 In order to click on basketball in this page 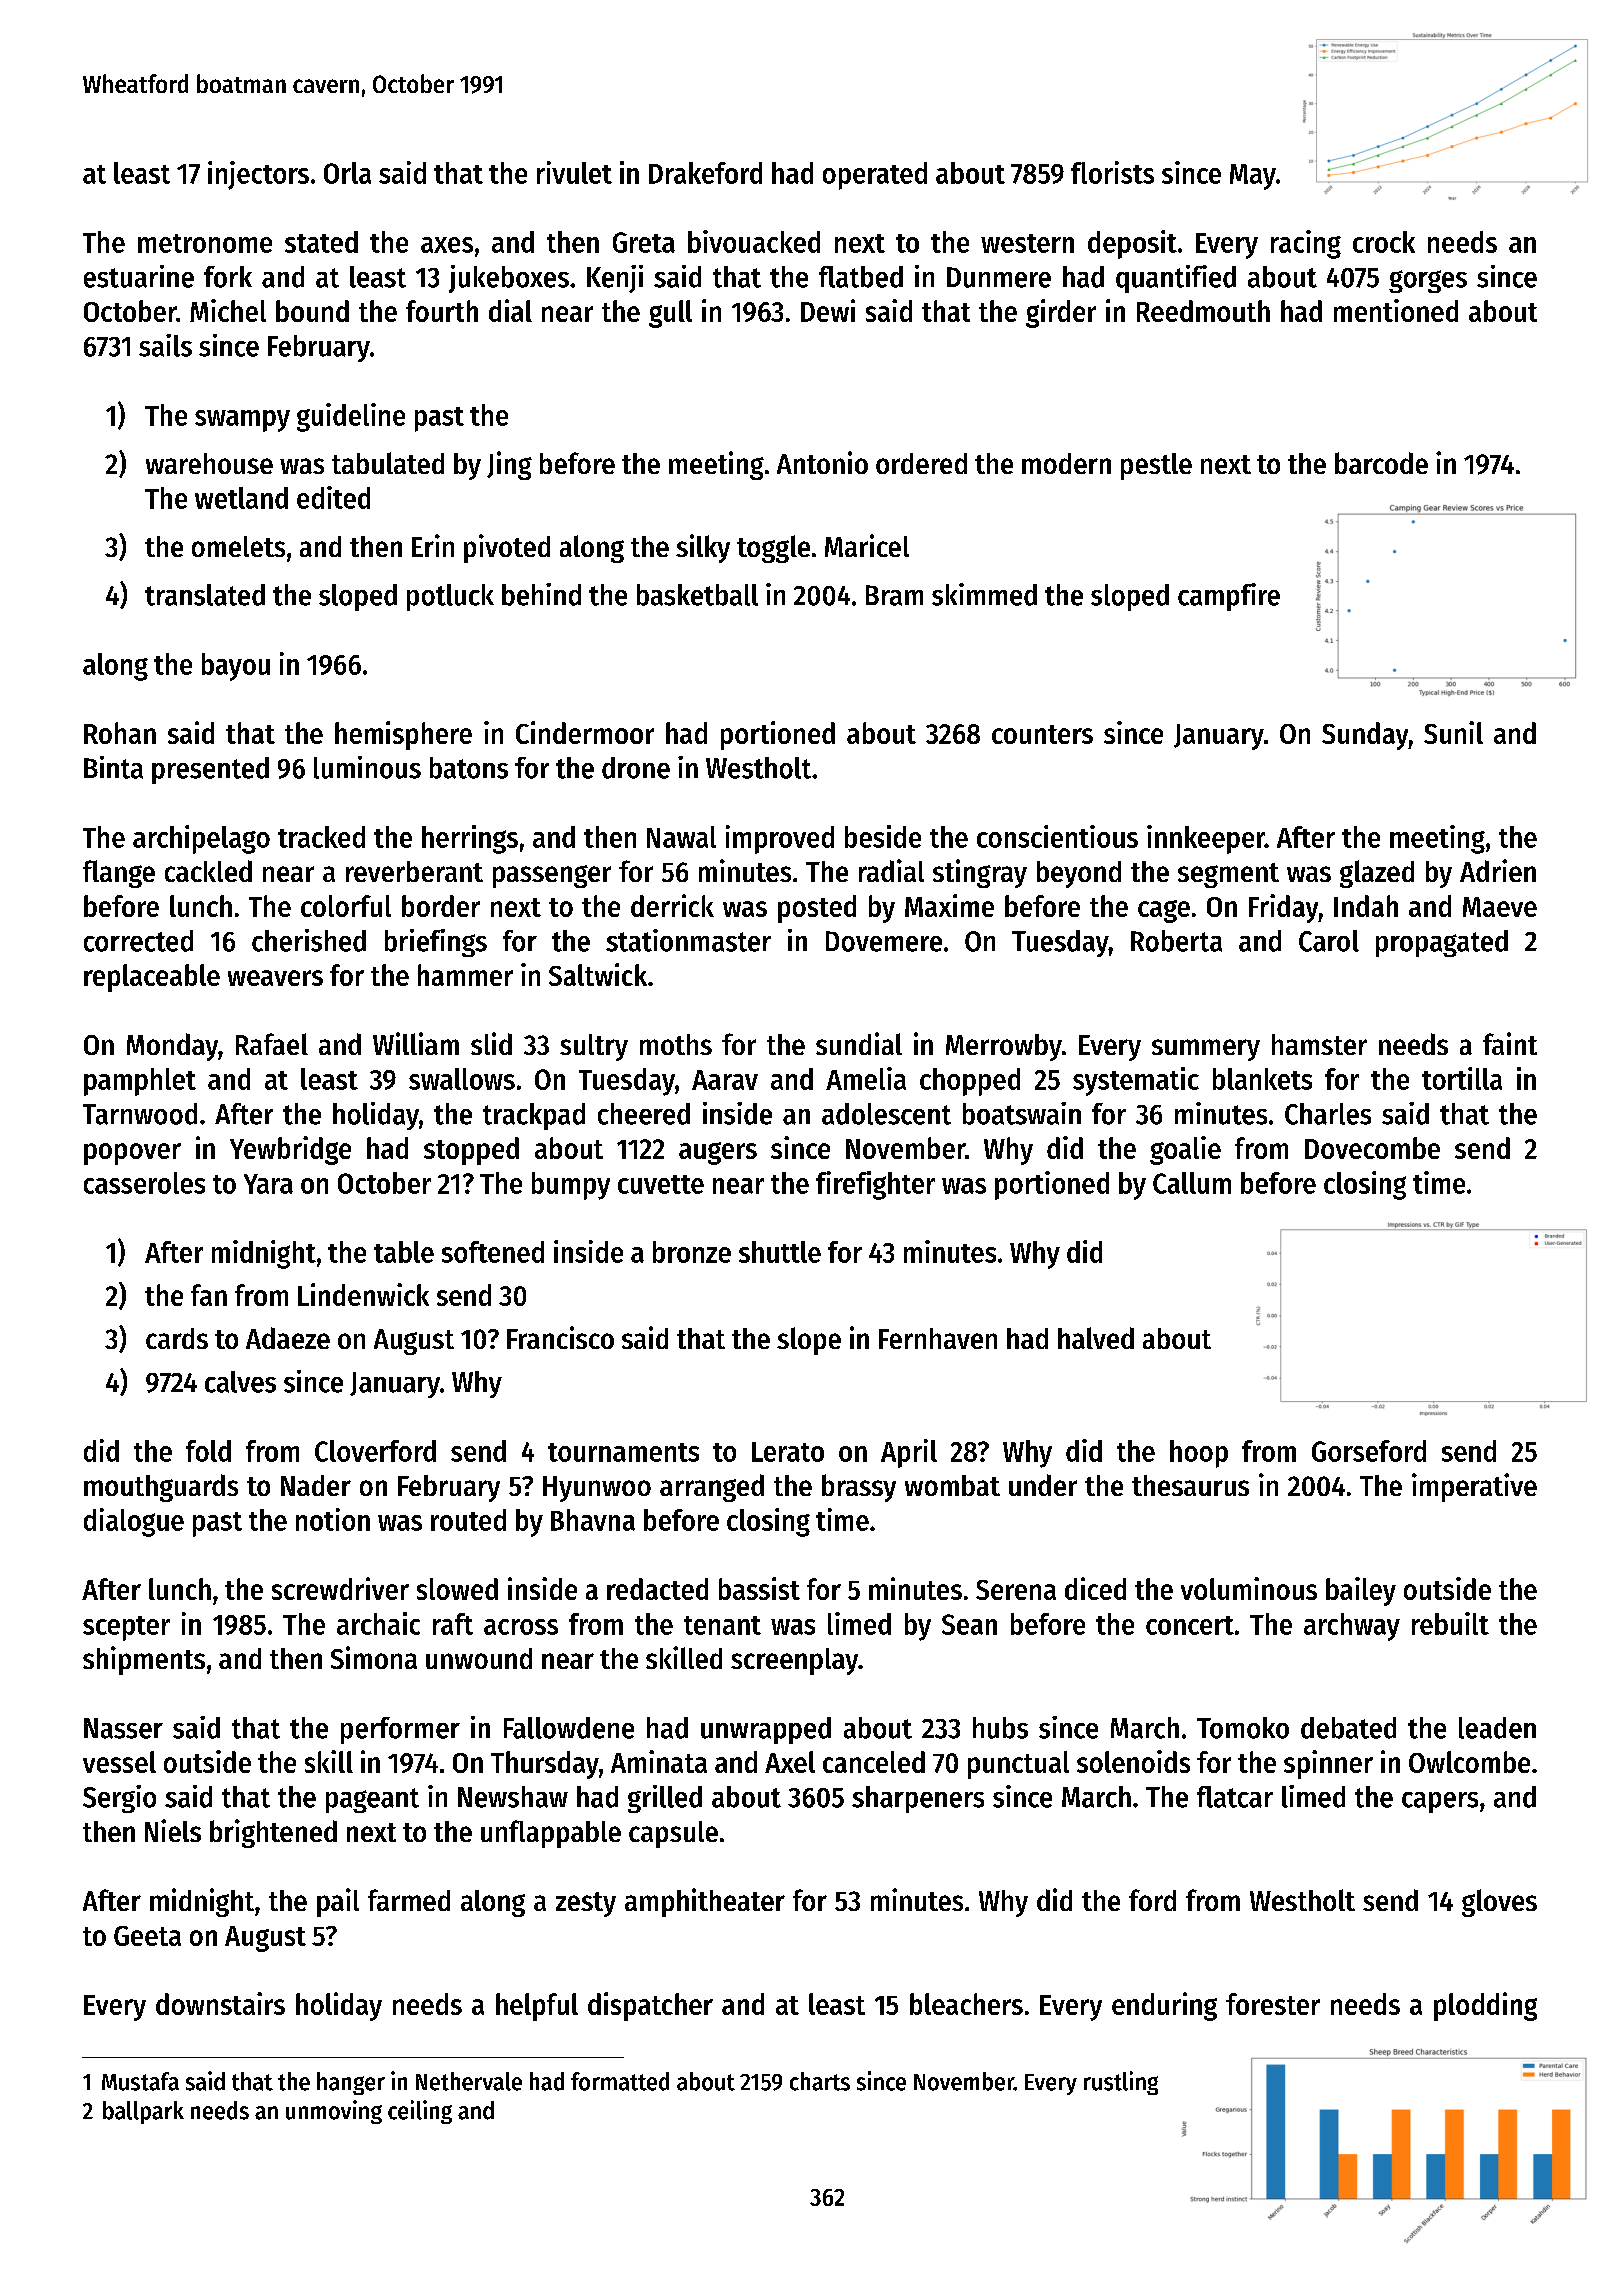, I will do `click(697, 595)`.
